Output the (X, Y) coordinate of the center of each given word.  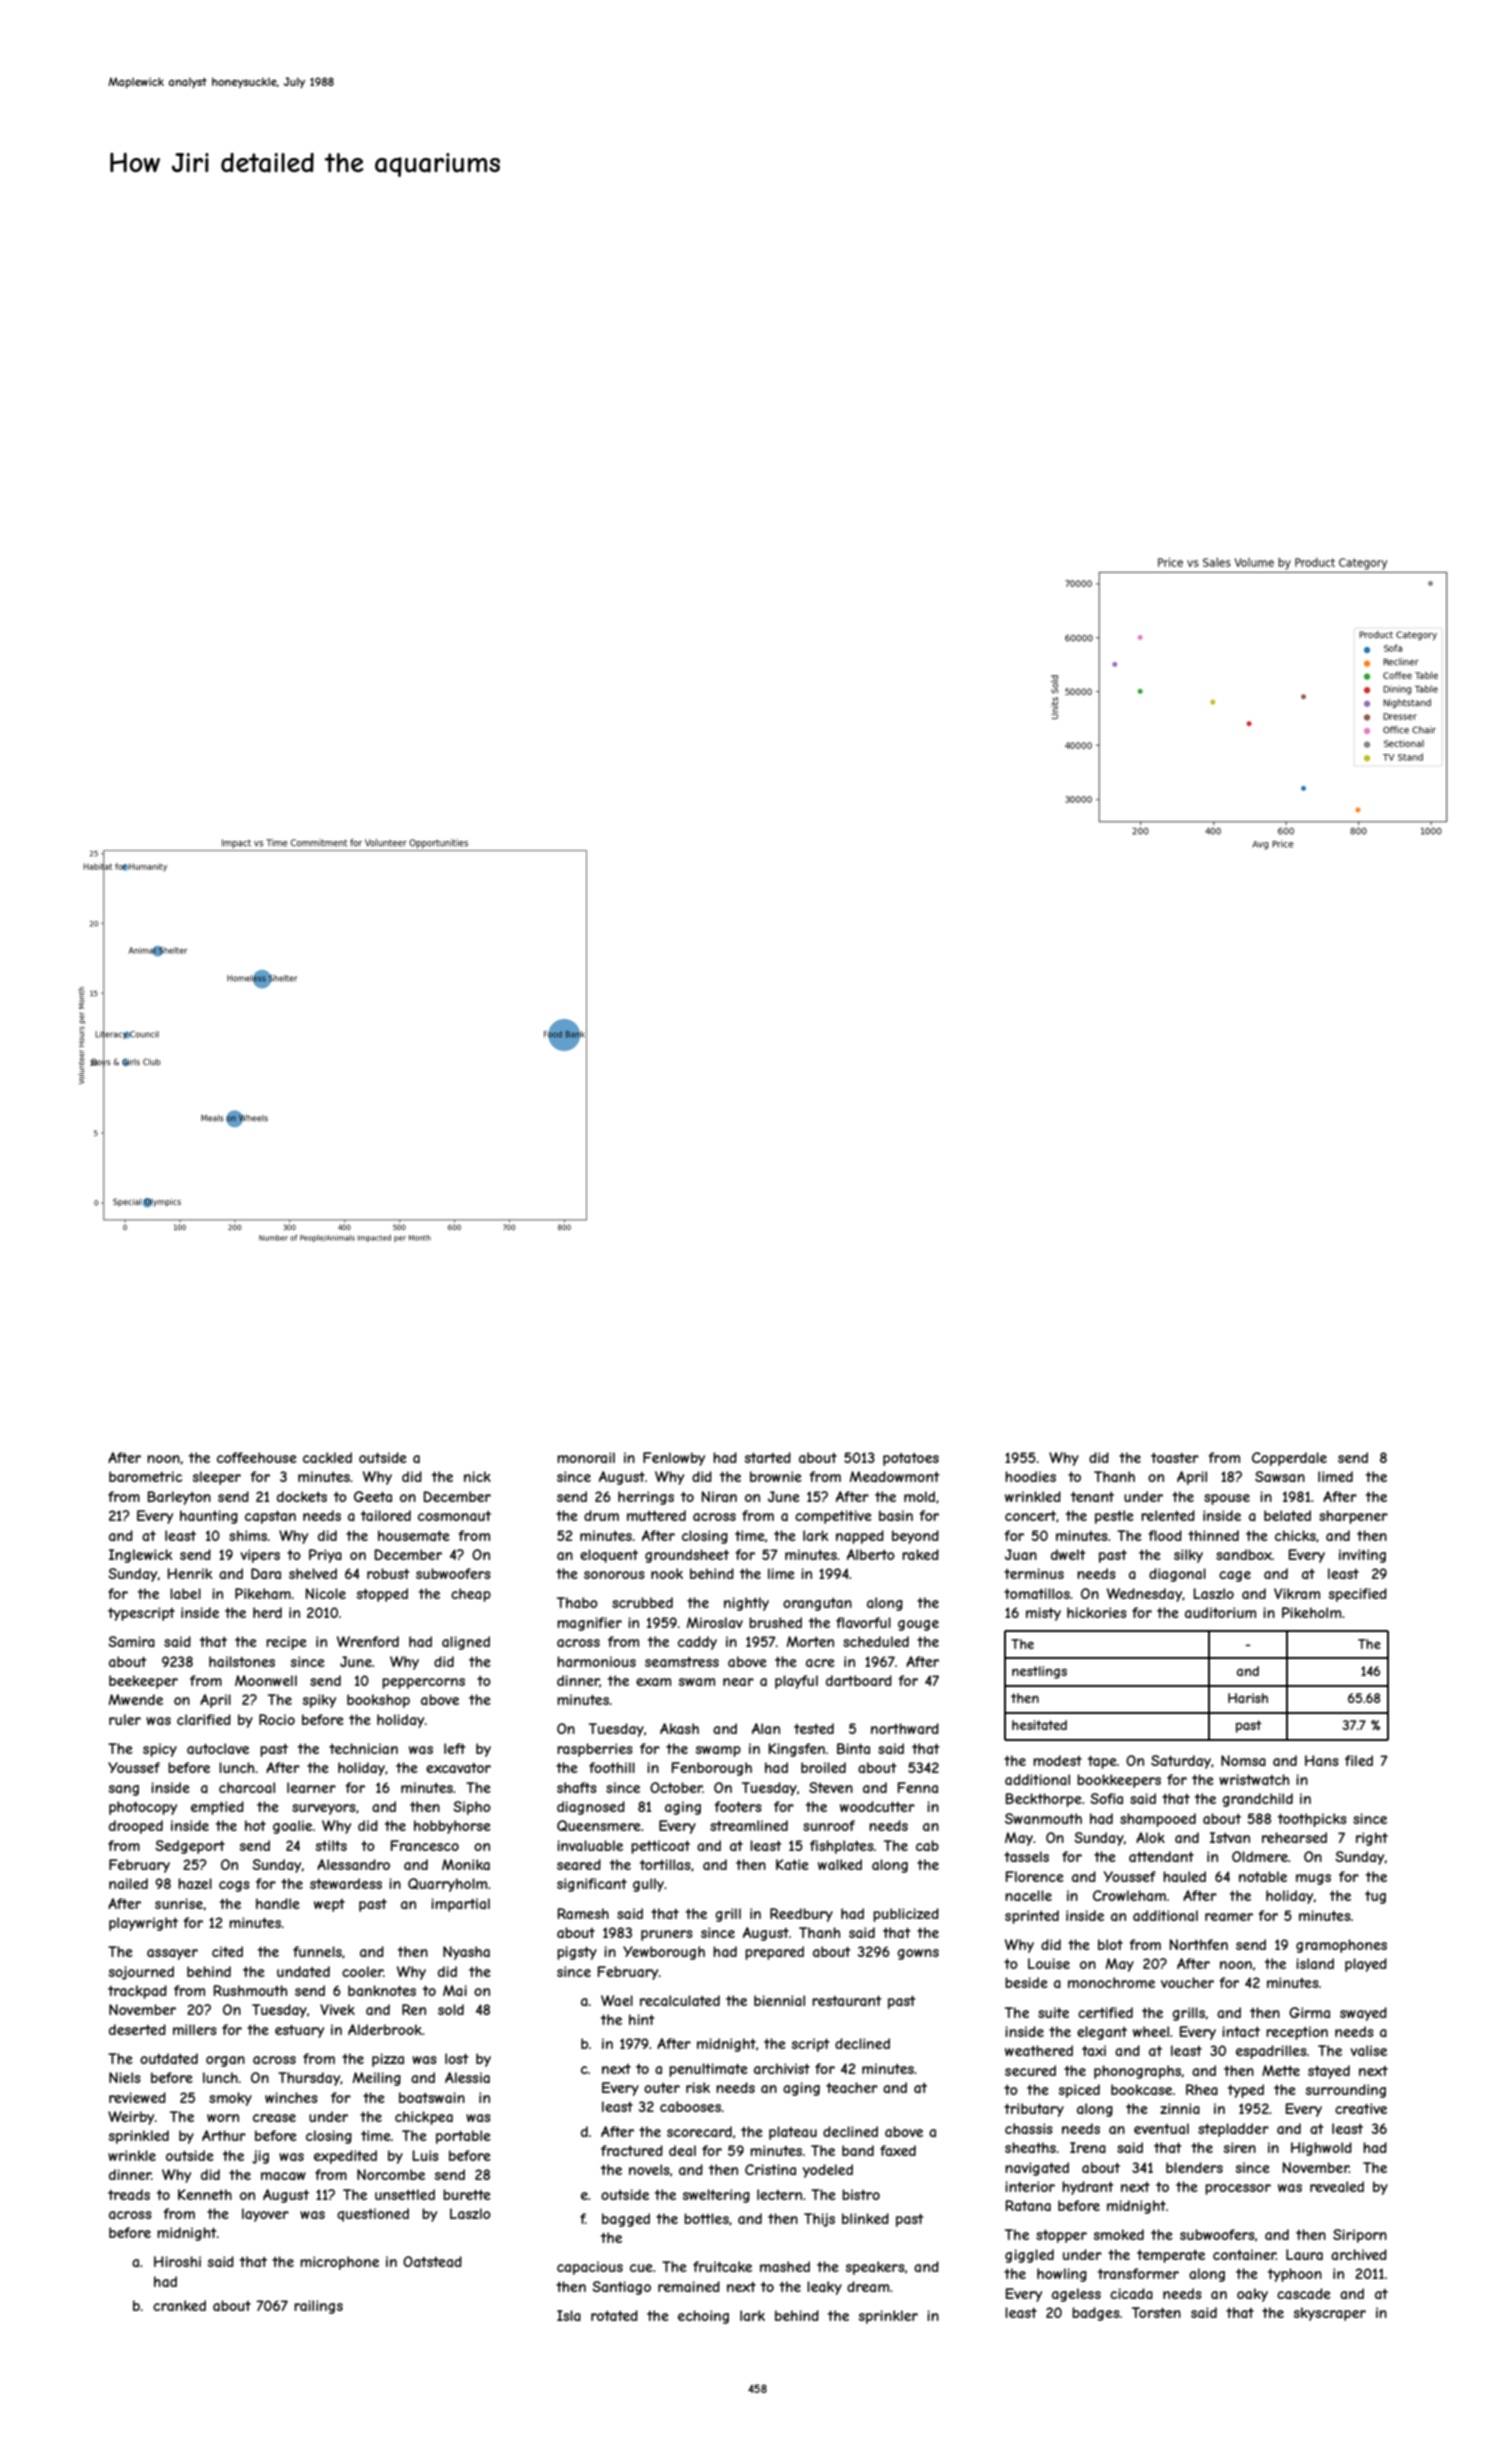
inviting (1362, 1556)
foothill (612, 1767)
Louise (1049, 1963)
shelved (313, 1573)
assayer (172, 1954)
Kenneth (205, 2194)
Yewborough (664, 1953)
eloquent (609, 1556)
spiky (319, 1701)
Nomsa (1243, 1760)
